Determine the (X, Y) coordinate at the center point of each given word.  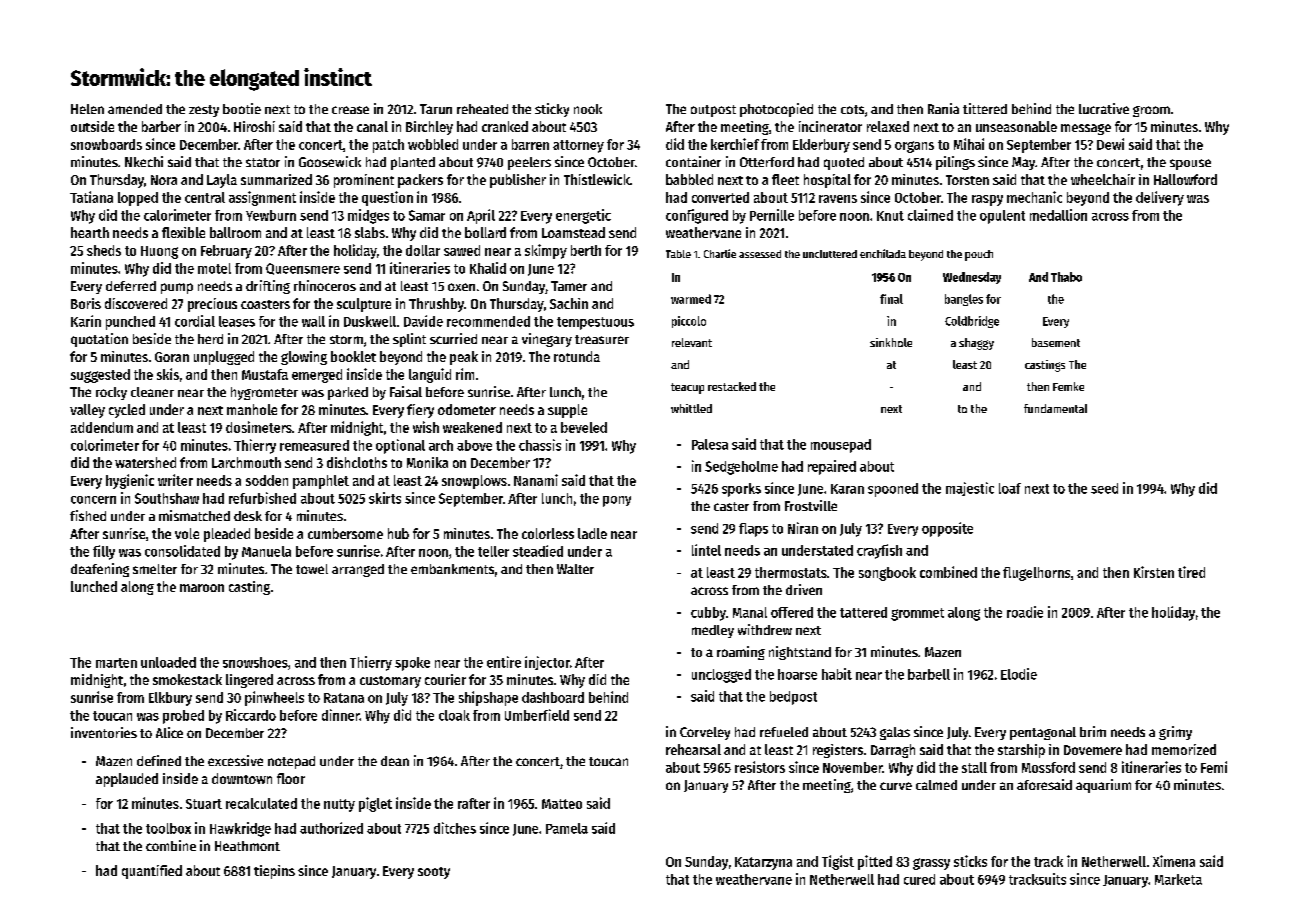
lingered (249, 681)
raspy (987, 200)
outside (92, 126)
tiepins (274, 872)
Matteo (562, 804)
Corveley (705, 733)
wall (313, 321)
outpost (713, 111)
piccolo (689, 322)
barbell (929, 674)
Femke (1068, 386)
